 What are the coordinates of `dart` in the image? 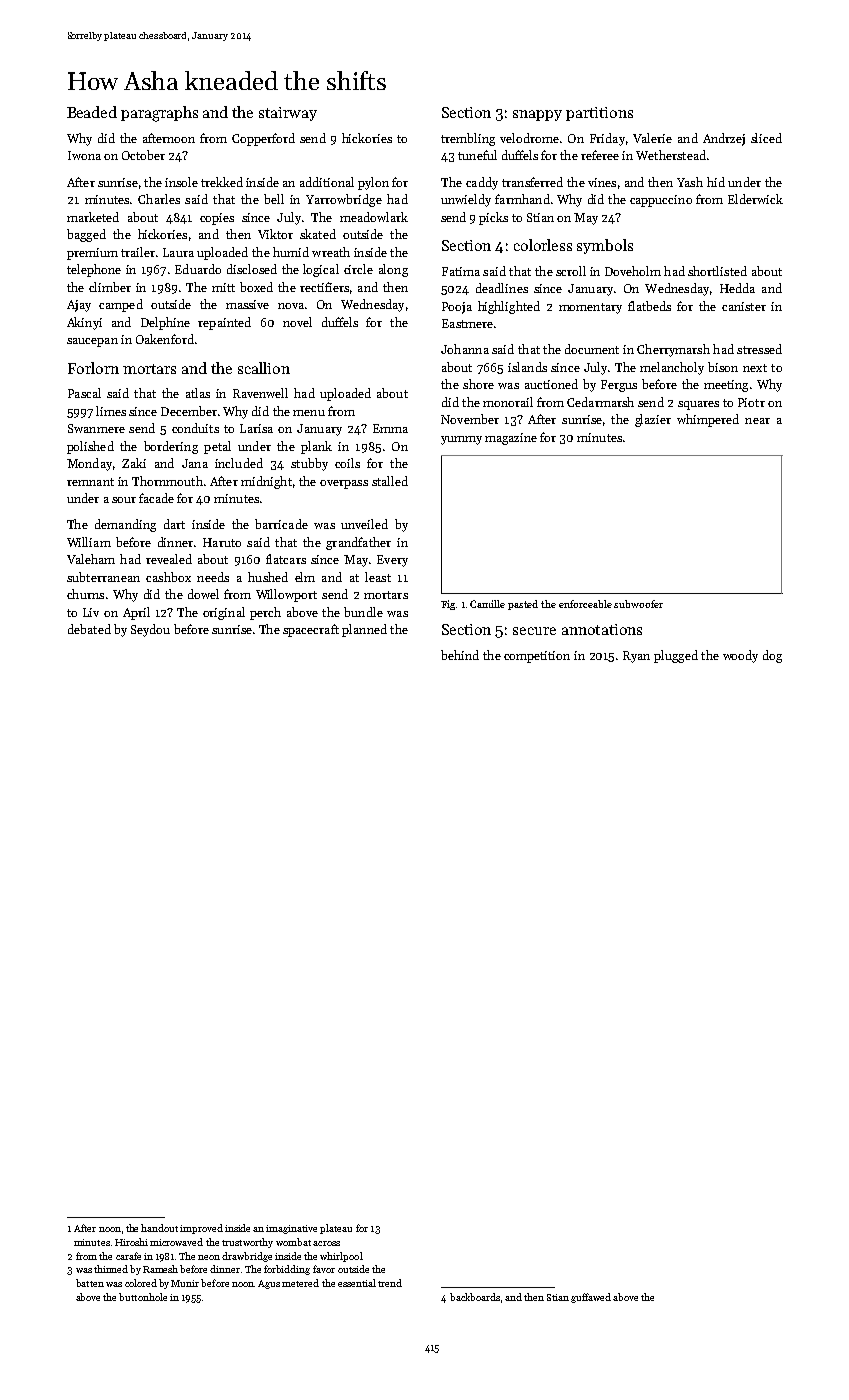 It's located at (174, 524).
